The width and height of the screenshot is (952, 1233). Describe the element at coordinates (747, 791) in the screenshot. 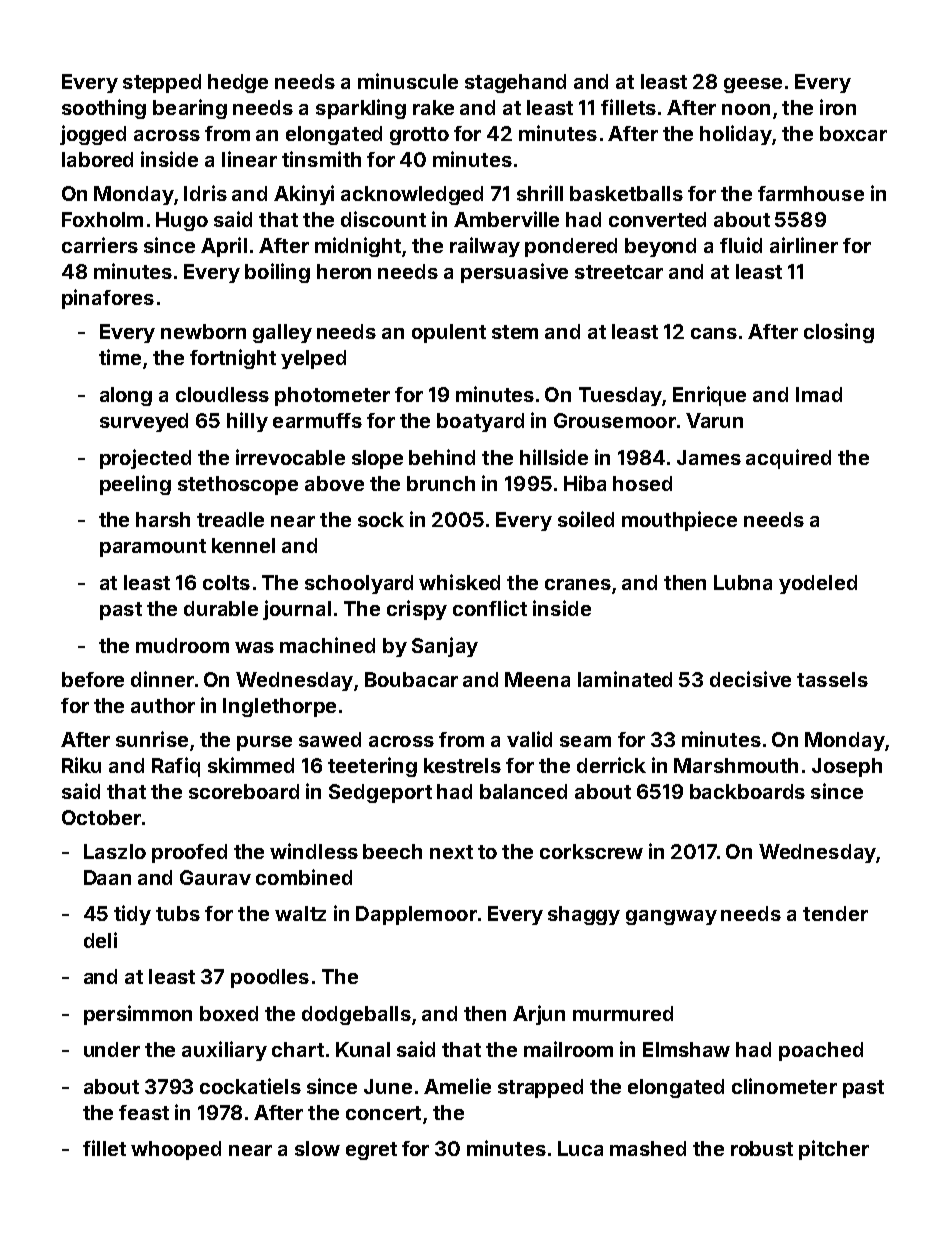

I see `backboards` at that location.
